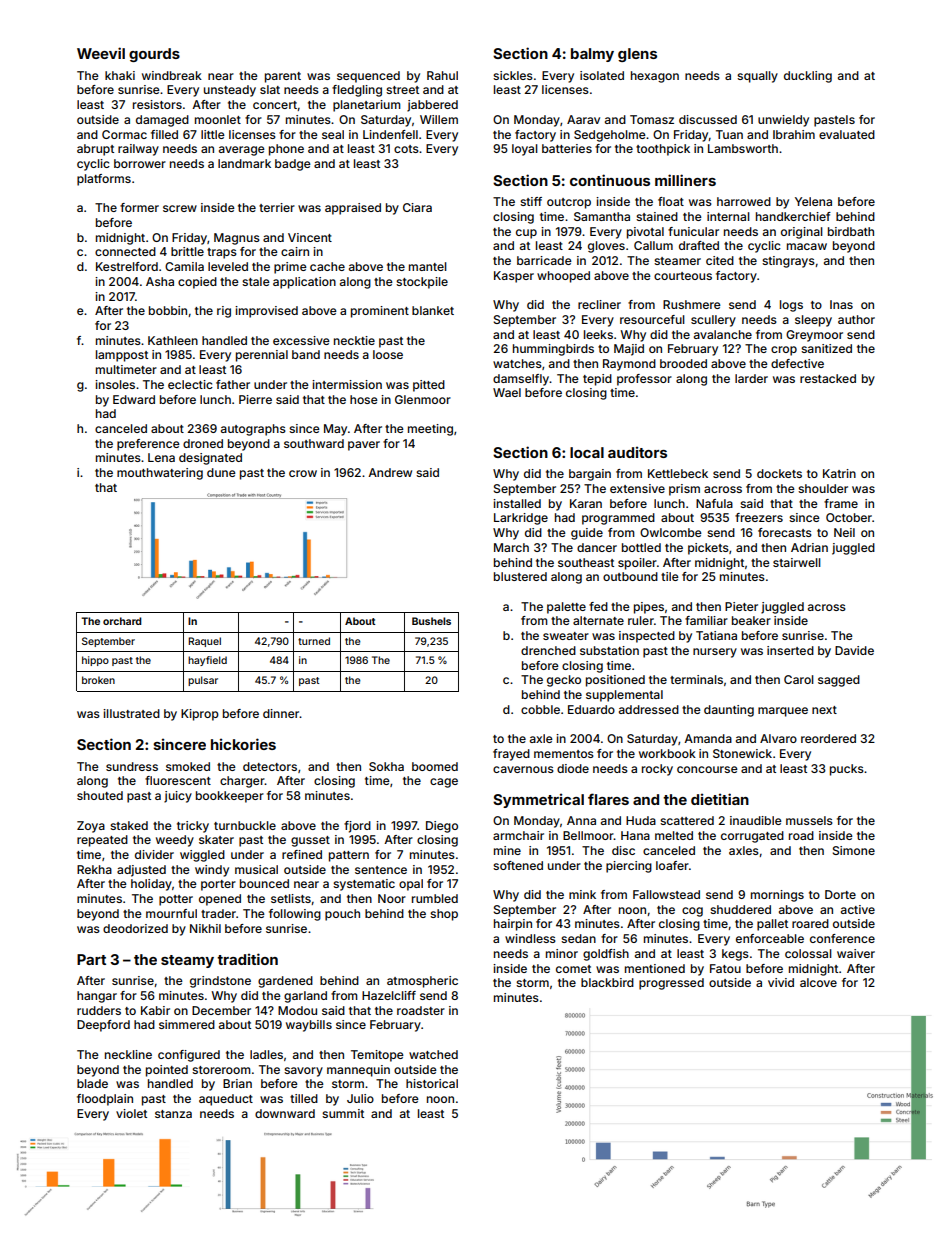  I want to click on sequenced, so click(368, 77).
